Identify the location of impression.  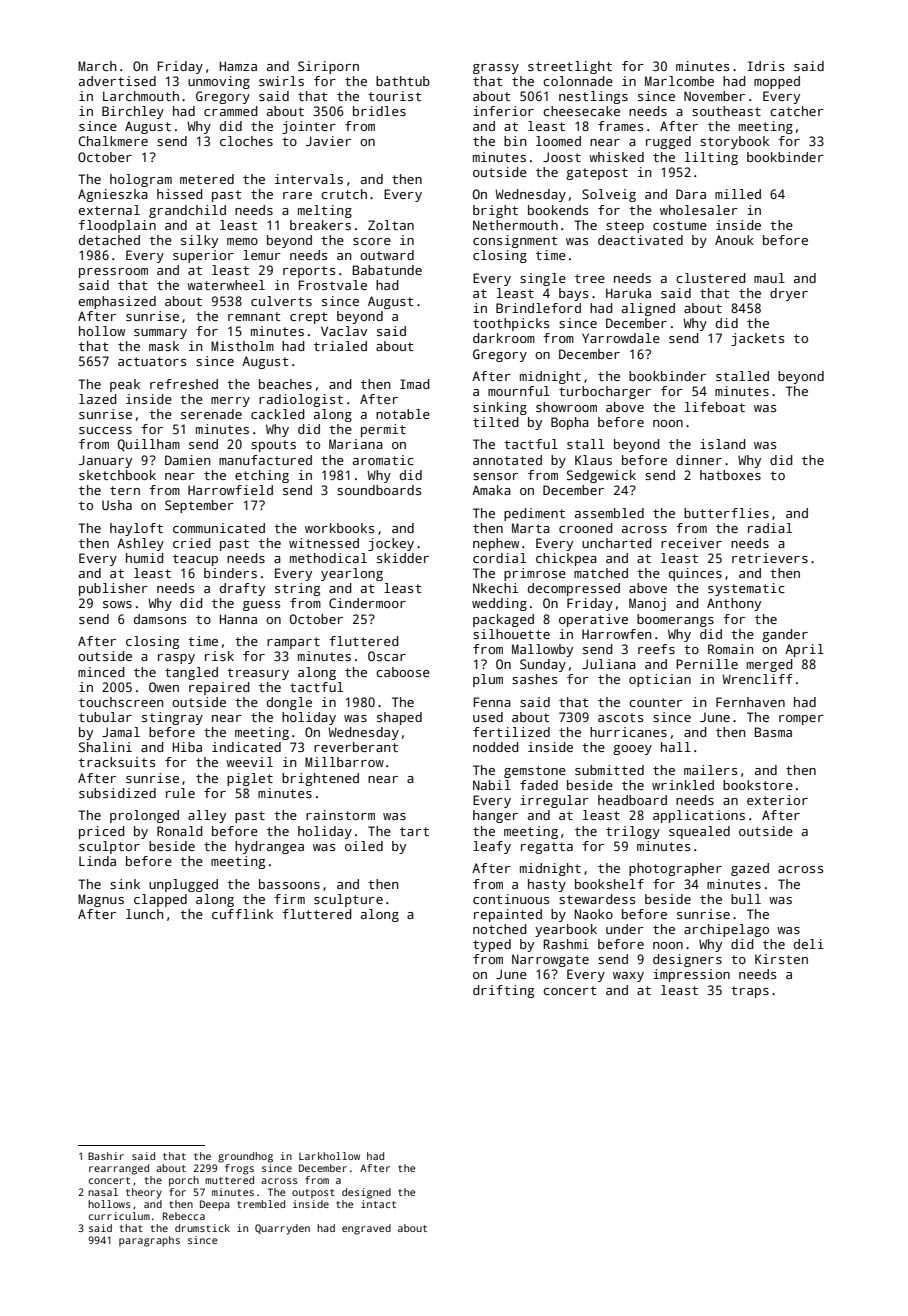
(691, 975).
